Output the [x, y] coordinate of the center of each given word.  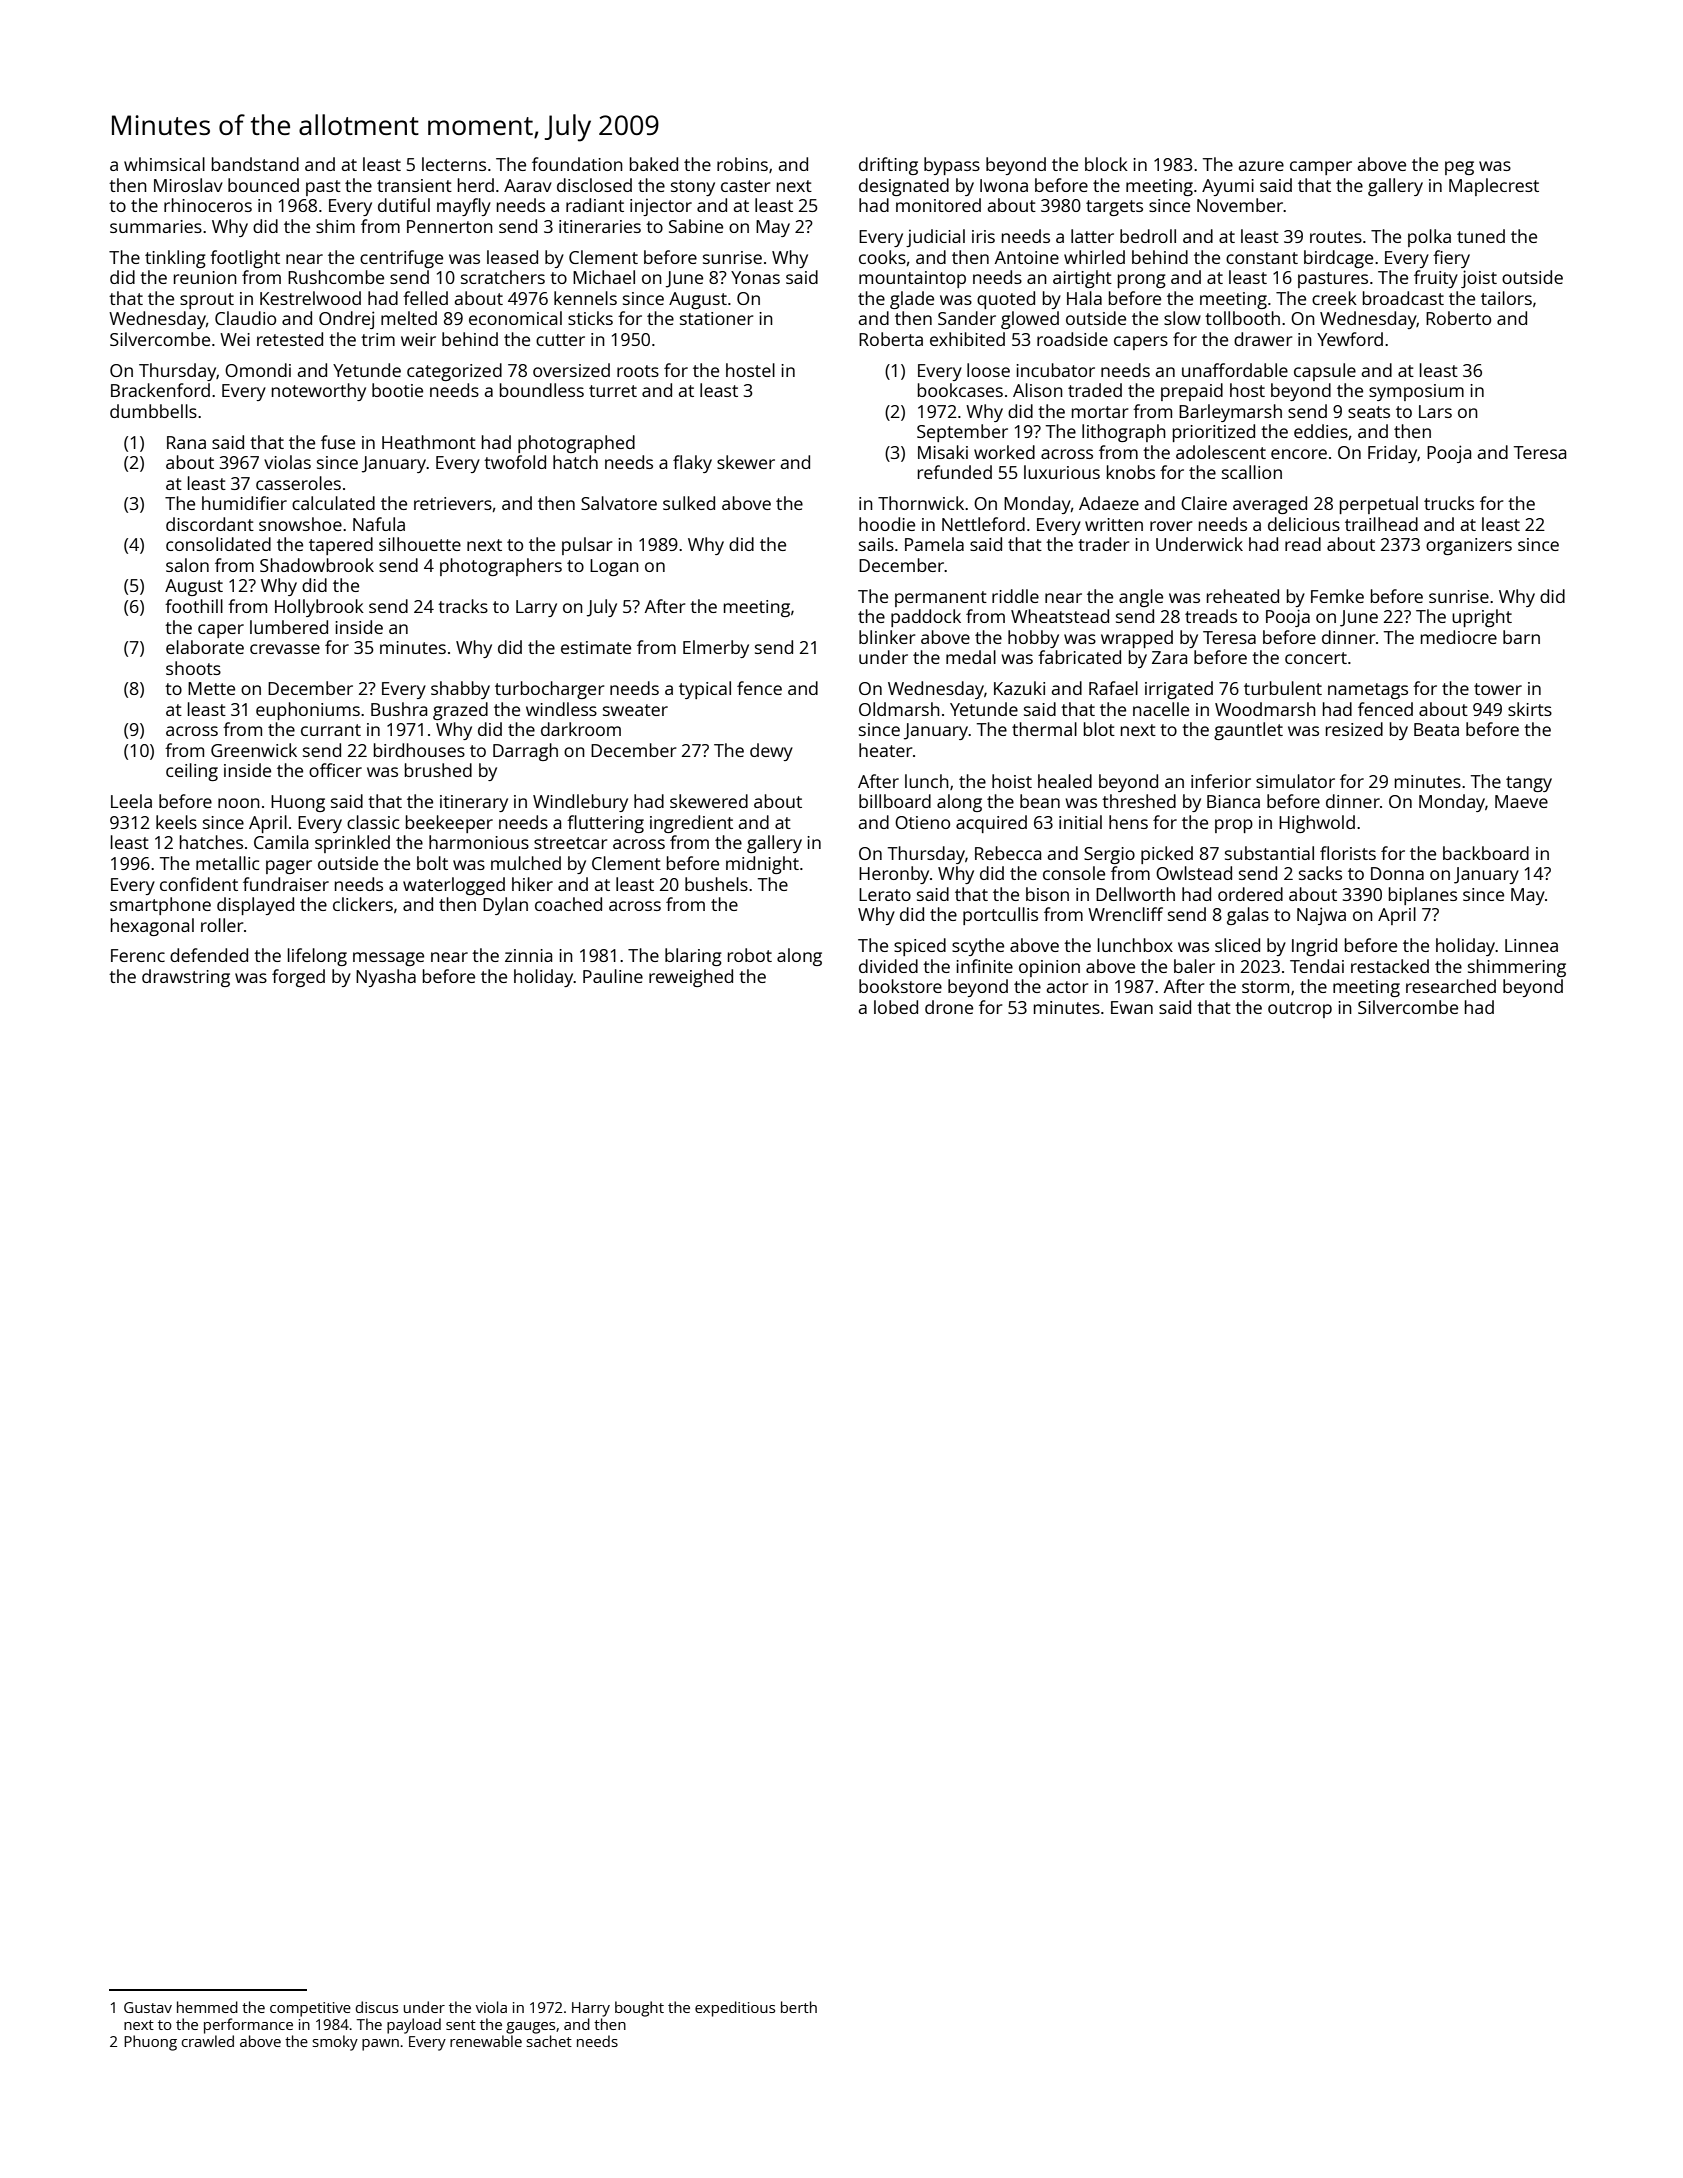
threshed [1139, 801]
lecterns [454, 164]
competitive [310, 2009]
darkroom [581, 729]
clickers [363, 904]
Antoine [1027, 257]
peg [1459, 168]
